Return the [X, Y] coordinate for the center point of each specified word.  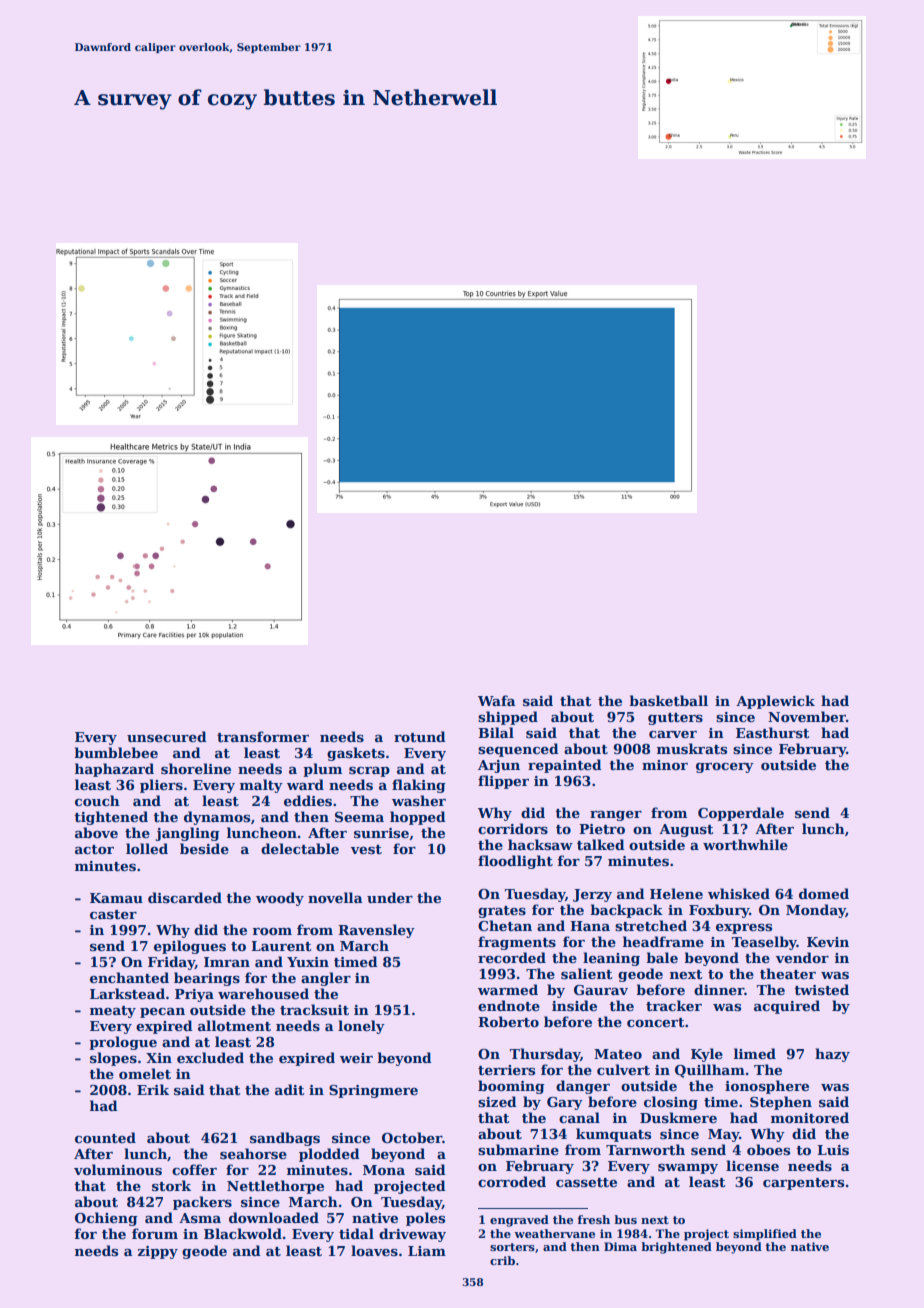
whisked [739, 893]
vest [366, 849]
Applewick [775, 702]
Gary [565, 1103]
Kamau [116, 898]
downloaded [274, 1217]
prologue [123, 1043]
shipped [508, 718]
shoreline [196, 768]
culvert [623, 1069]
